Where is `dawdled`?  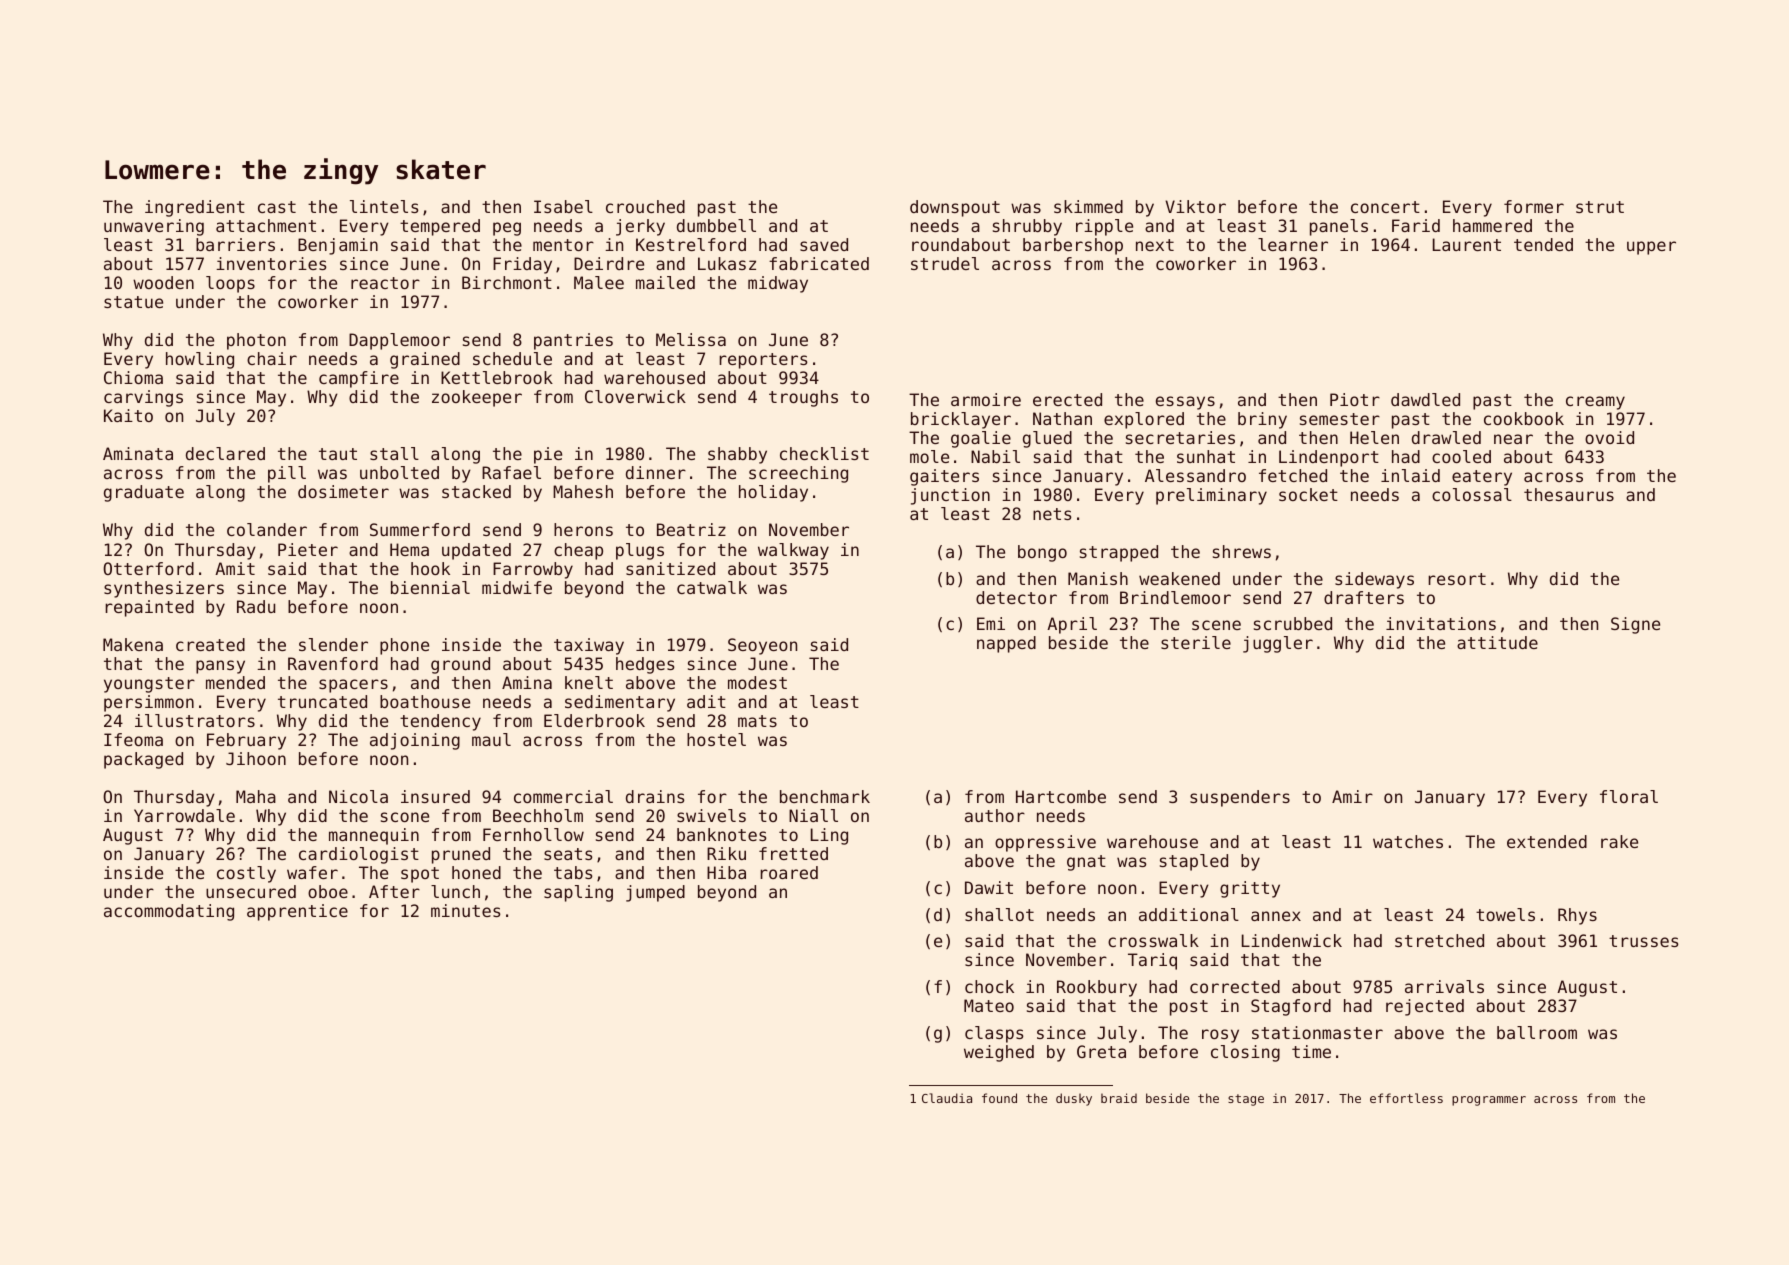 dawdled is located at coordinates (1425, 399).
